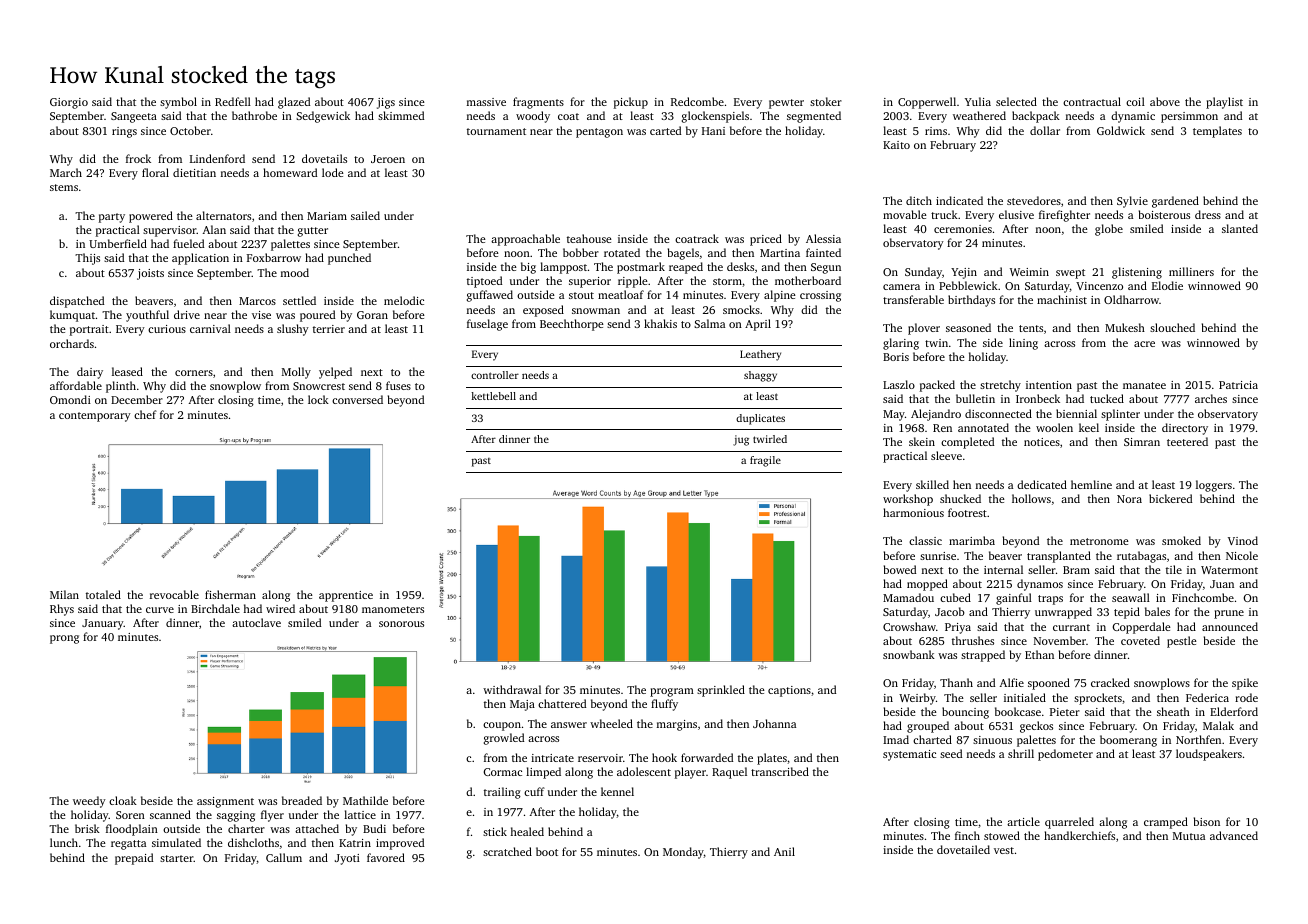 The height and width of the screenshot is (924, 1308). What do you see at coordinates (760, 355) in the screenshot?
I see `Leathery` at bounding box center [760, 355].
